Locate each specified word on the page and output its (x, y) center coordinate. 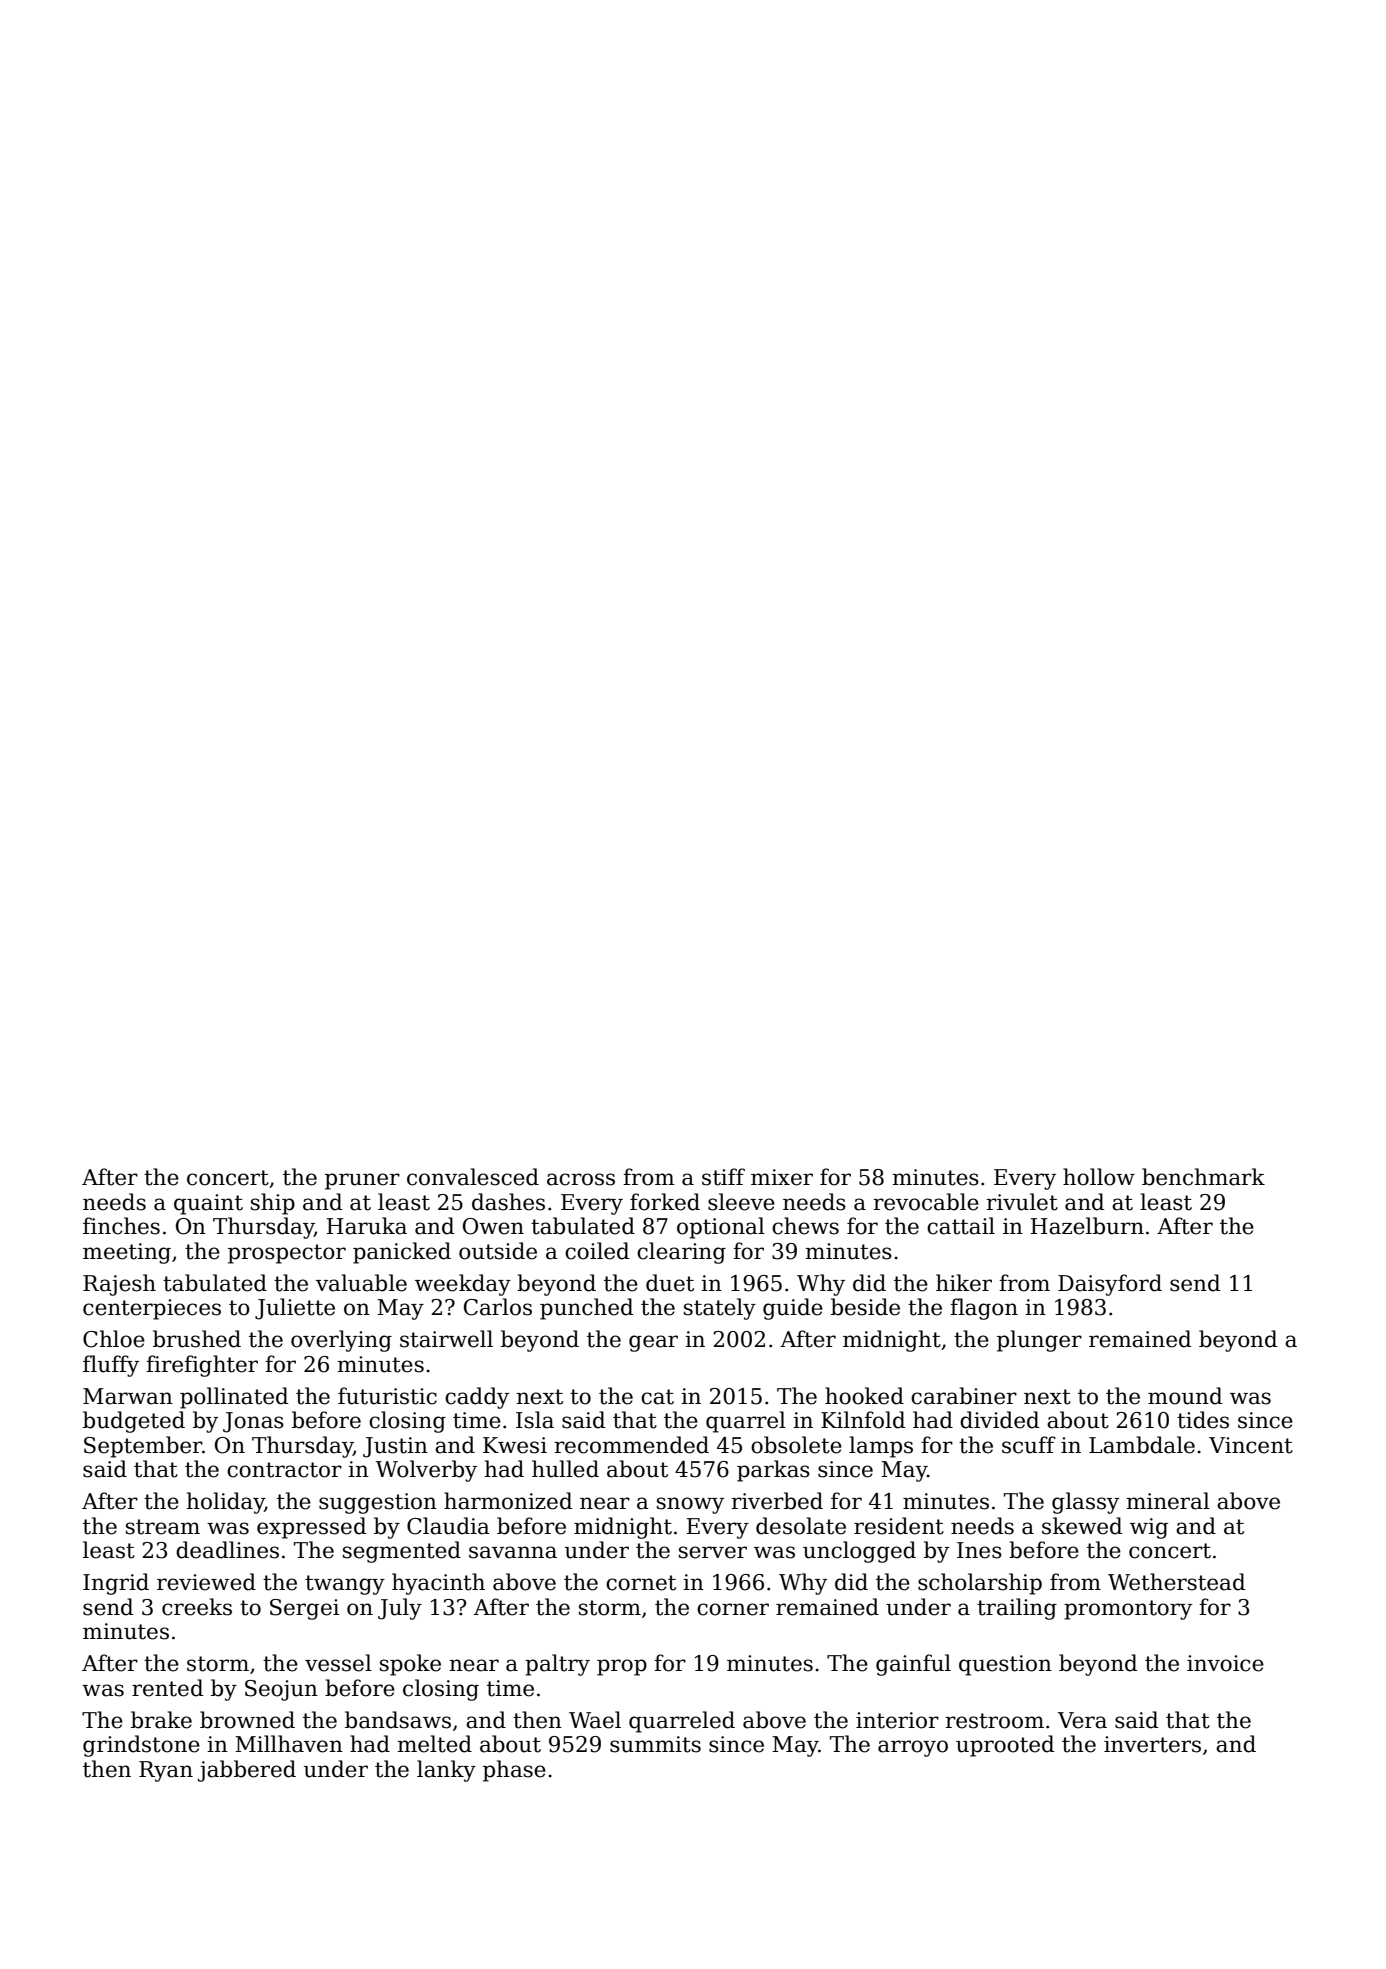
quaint (208, 1204)
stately (720, 1309)
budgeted (134, 1422)
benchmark (1203, 1177)
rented (168, 1688)
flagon (984, 1309)
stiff (723, 1177)
